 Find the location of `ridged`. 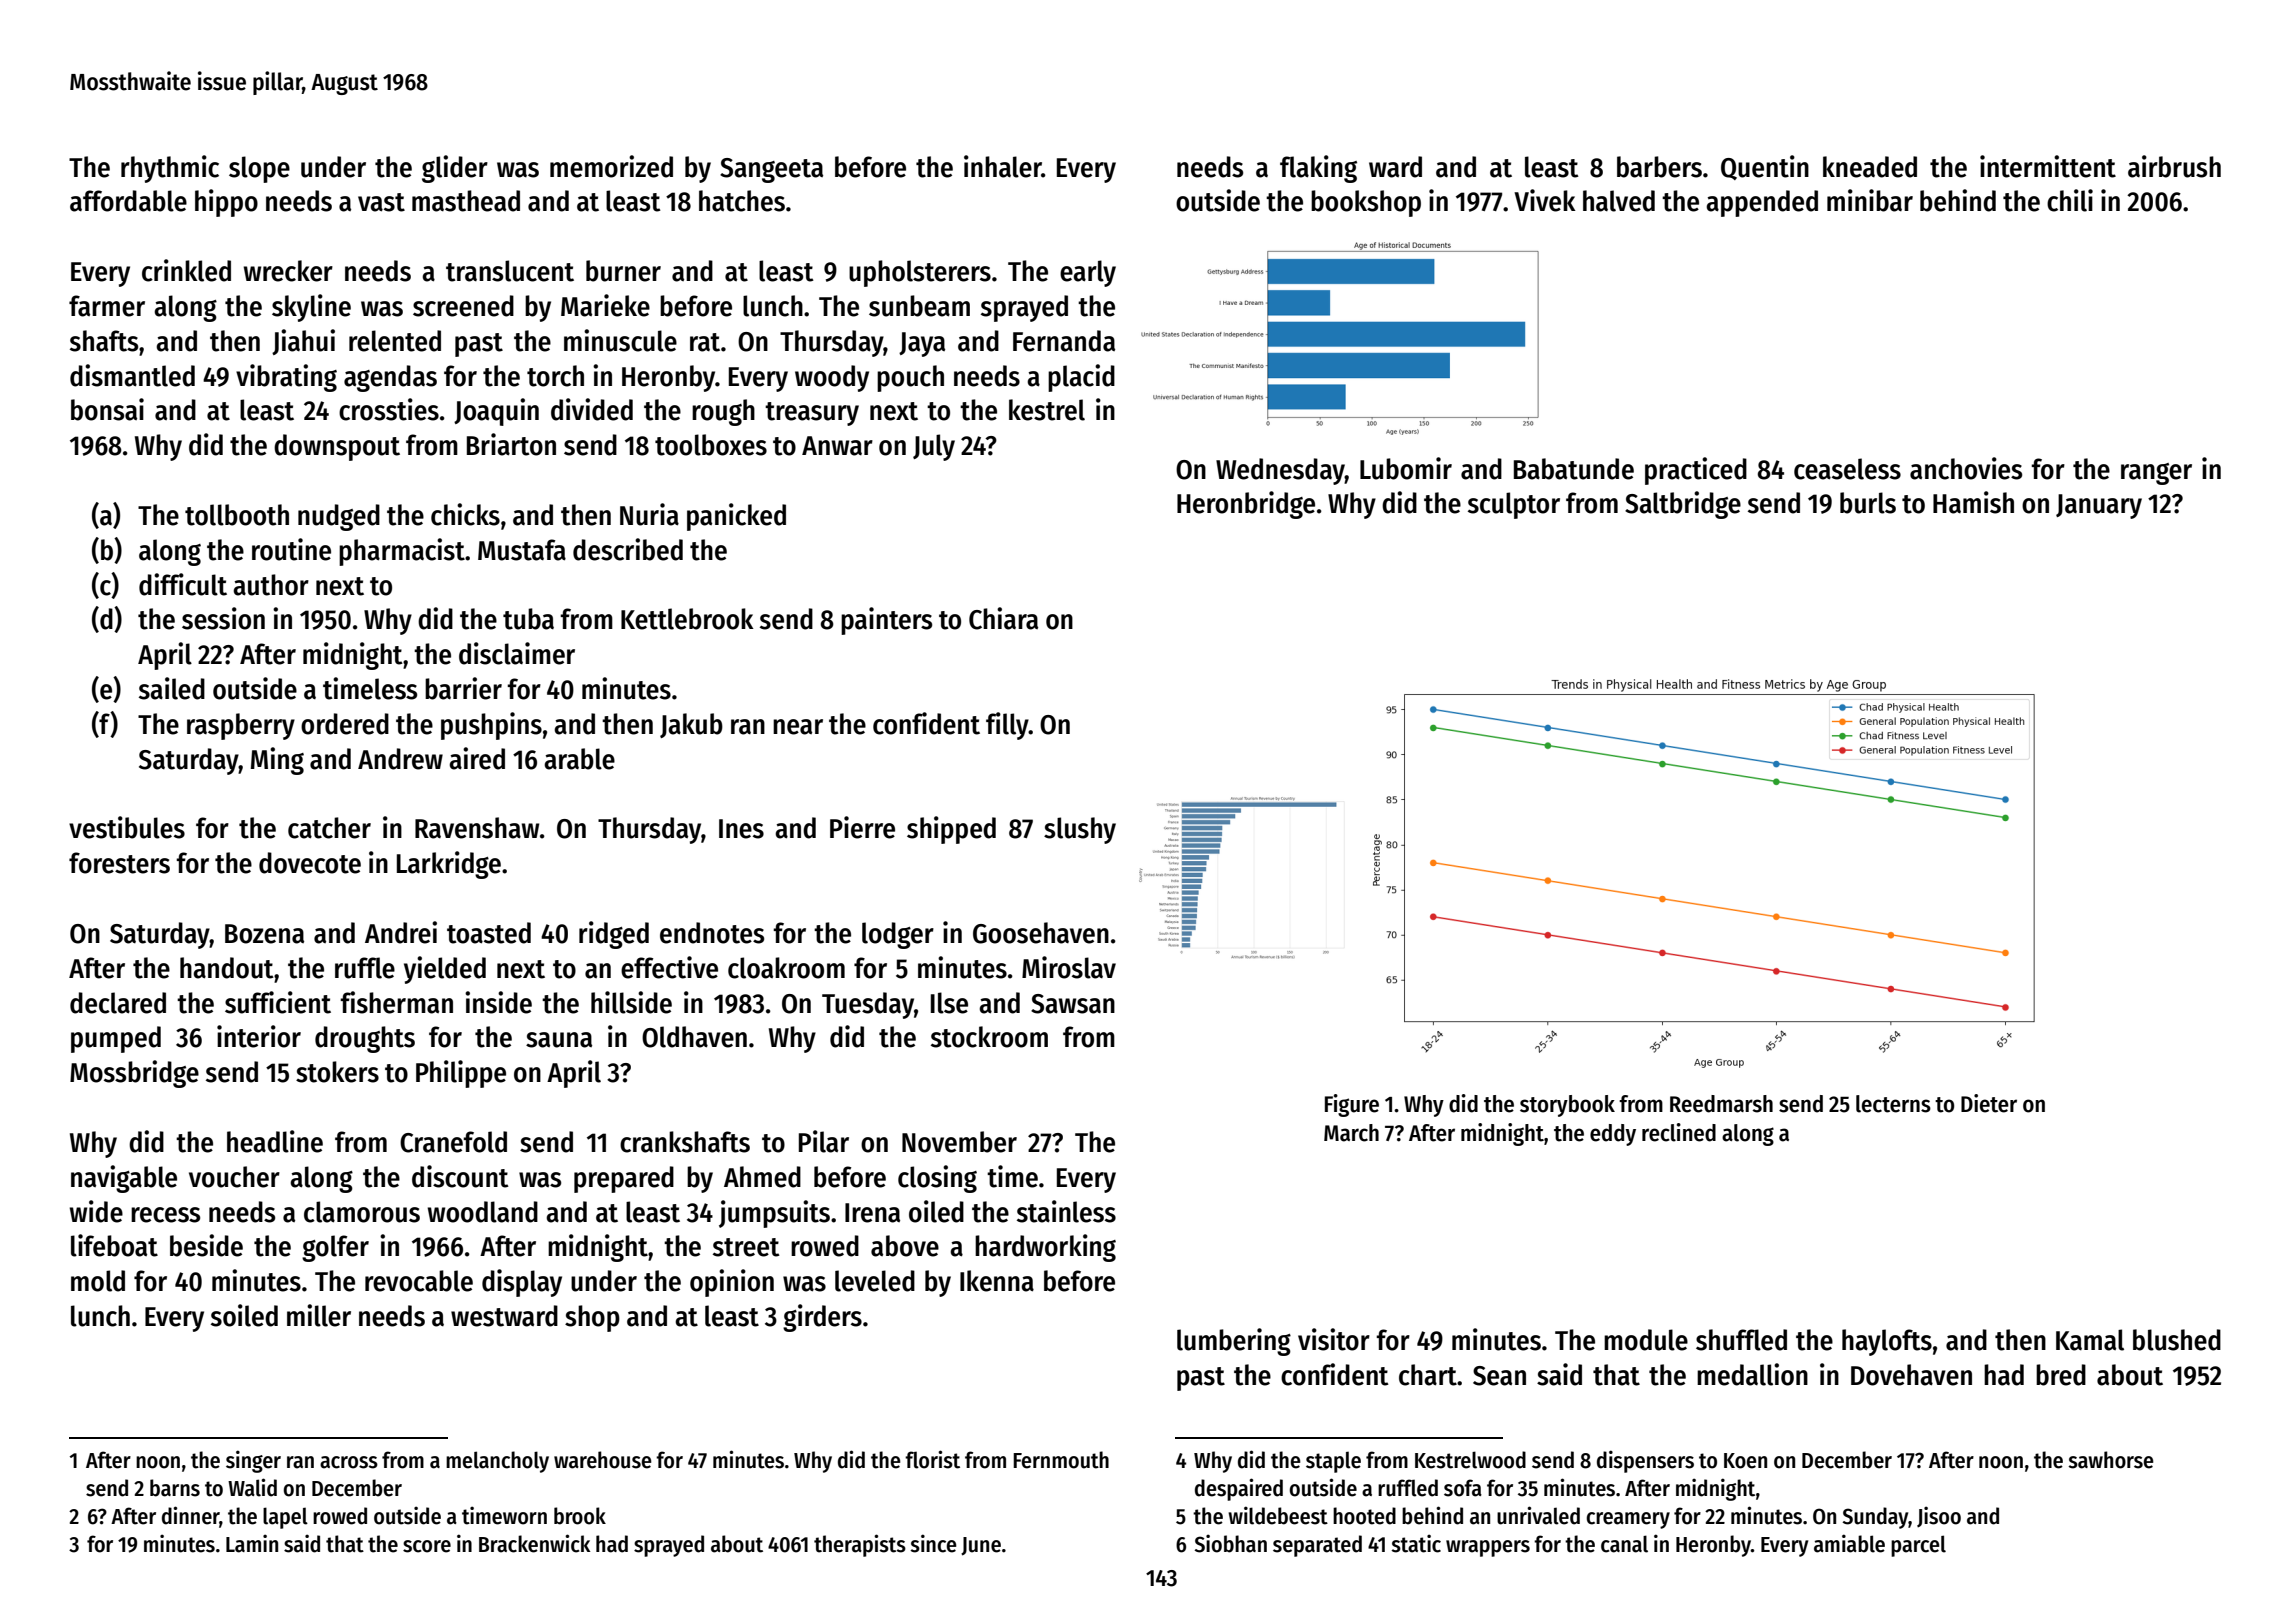

ridged is located at coordinates (614, 935).
